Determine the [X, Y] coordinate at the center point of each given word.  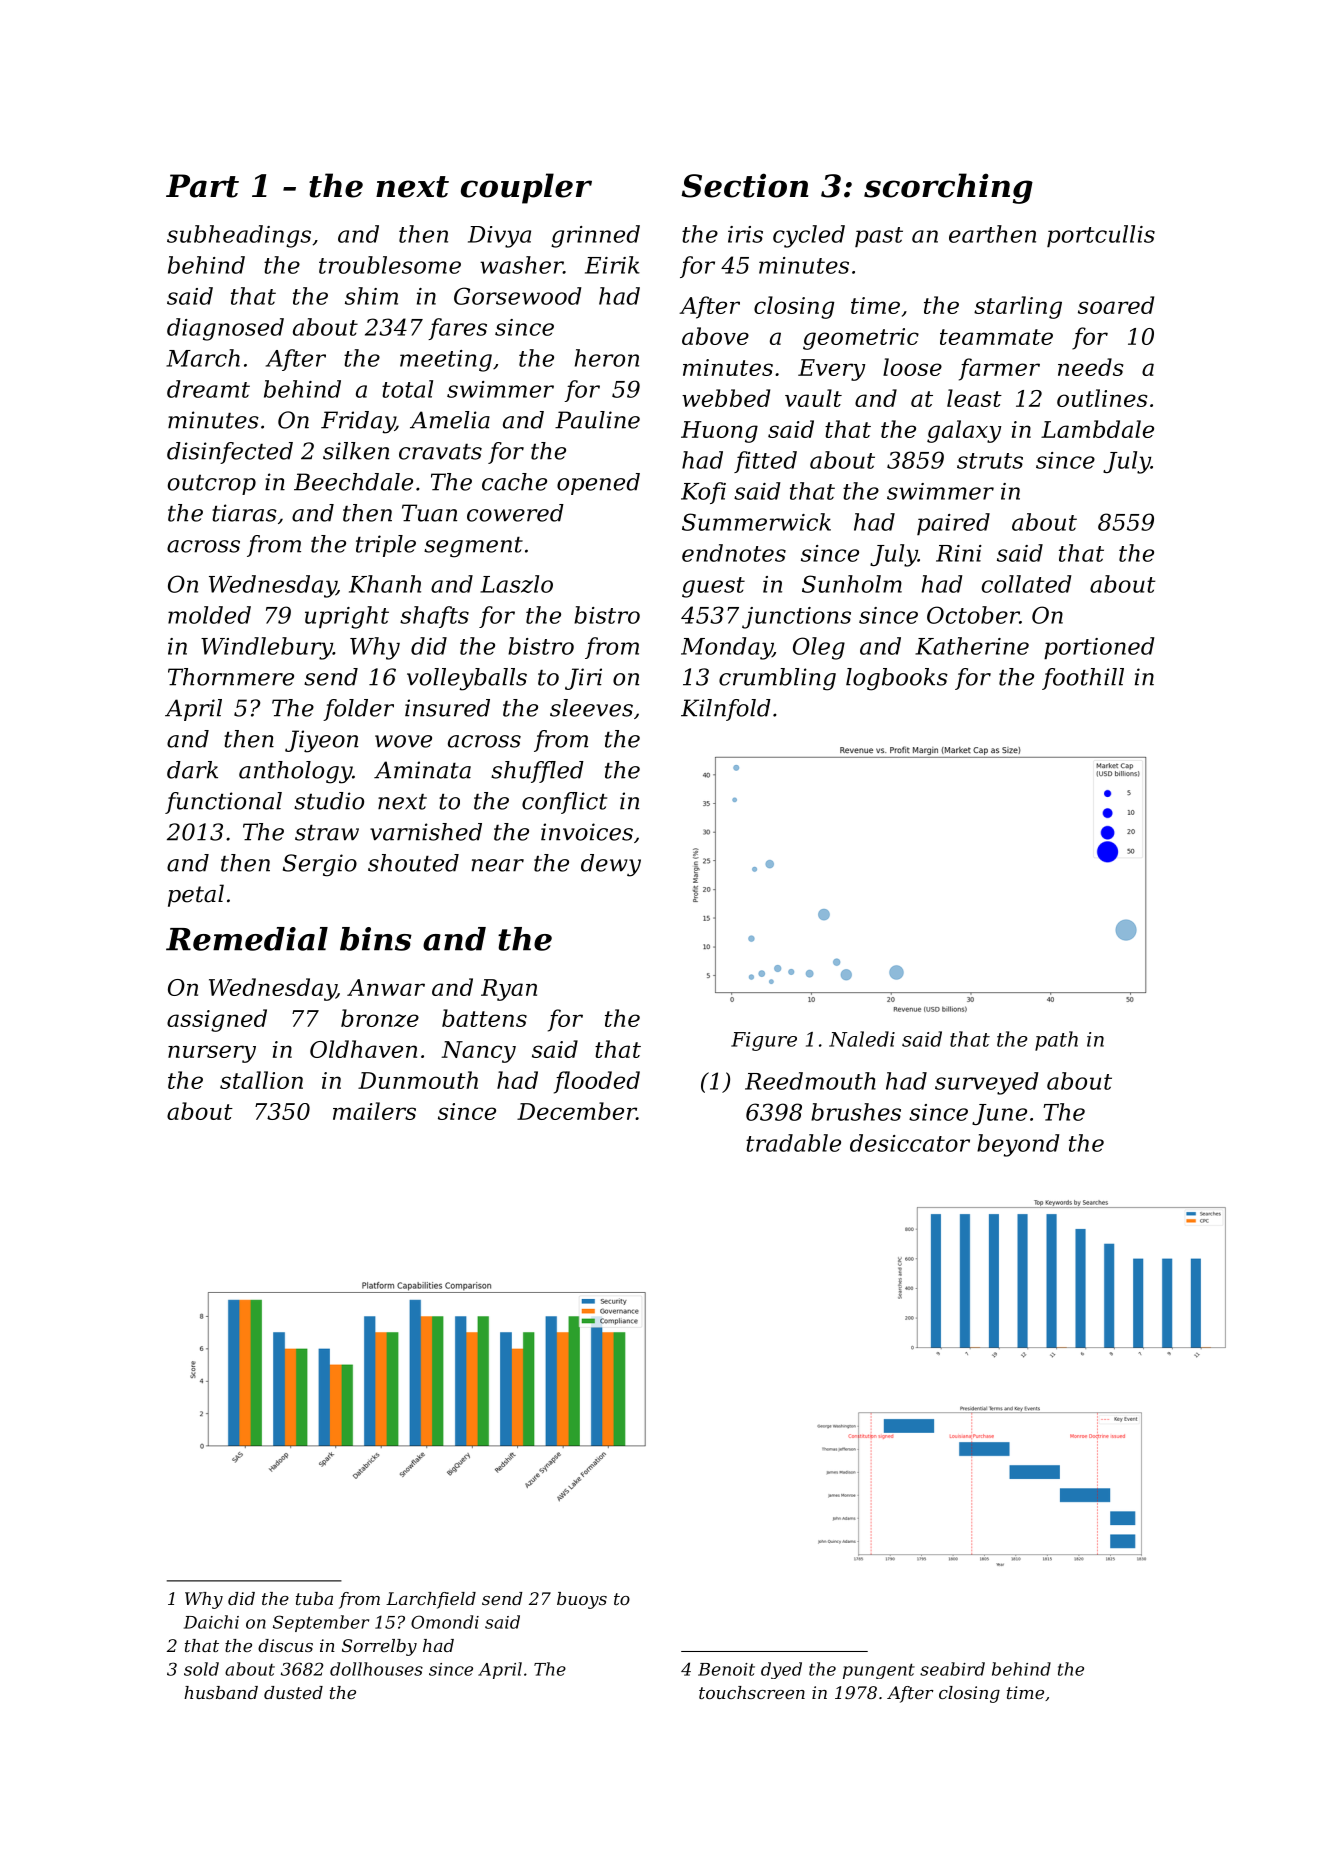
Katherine [972, 646]
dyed [781, 1670]
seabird [952, 1669]
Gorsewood [518, 296]
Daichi [211, 1622]
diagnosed [225, 329]
